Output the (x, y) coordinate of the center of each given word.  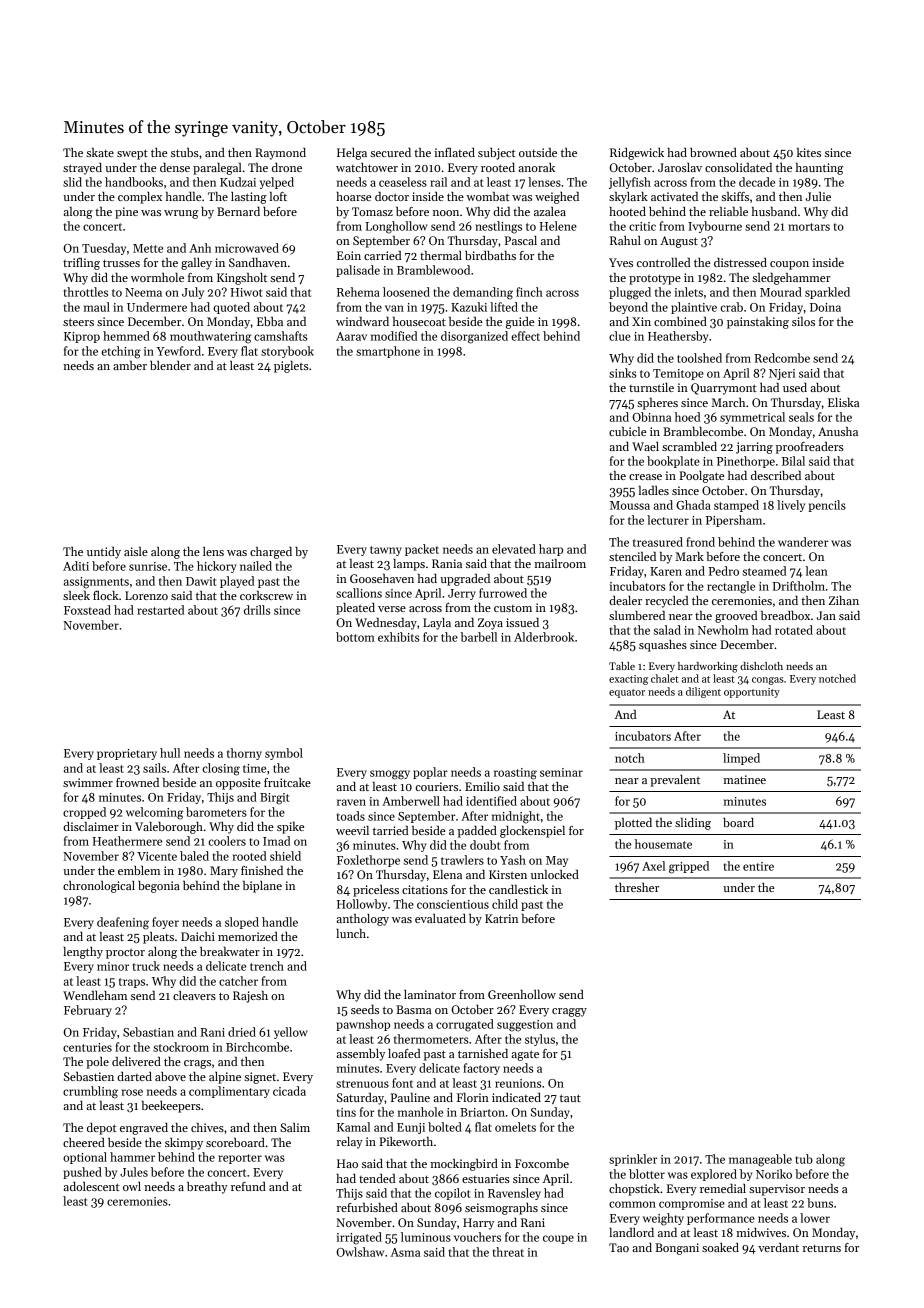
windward (362, 321)
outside (538, 152)
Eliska (843, 402)
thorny (244, 754)
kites (809, 152)
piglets (291, 367)
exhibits (398, 637)
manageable (760, 1160)
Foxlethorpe (368, 861)
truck (146, 966)
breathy (207, 1188)
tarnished (483, 1053)
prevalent (675, 781)
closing (221, 769)
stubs (185, 152)
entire (758, 866)
